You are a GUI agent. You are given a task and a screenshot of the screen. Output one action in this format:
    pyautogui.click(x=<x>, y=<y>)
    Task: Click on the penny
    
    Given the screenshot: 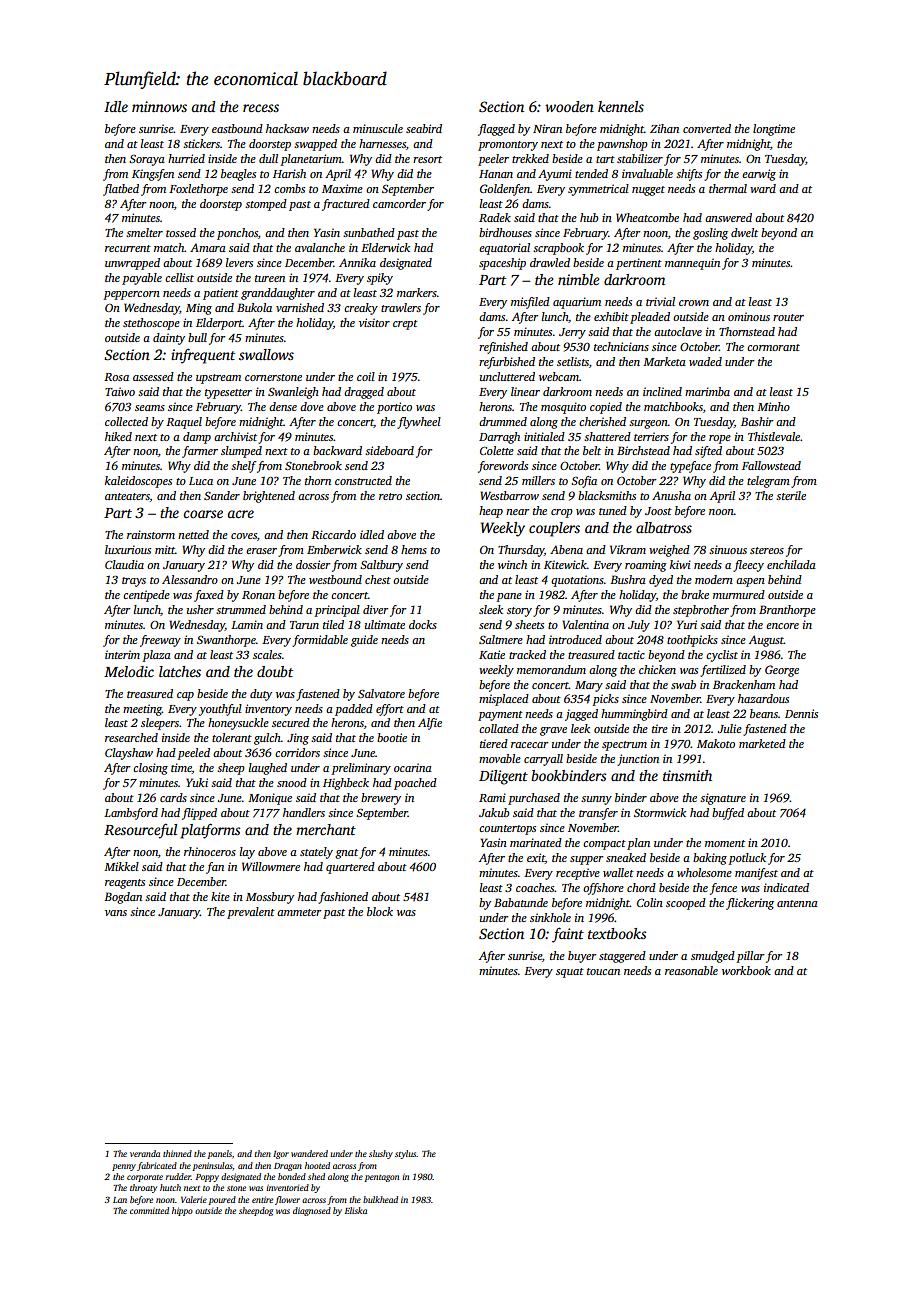 What is the action you would take?
    pyautogui.click(x=124, y=1167)
